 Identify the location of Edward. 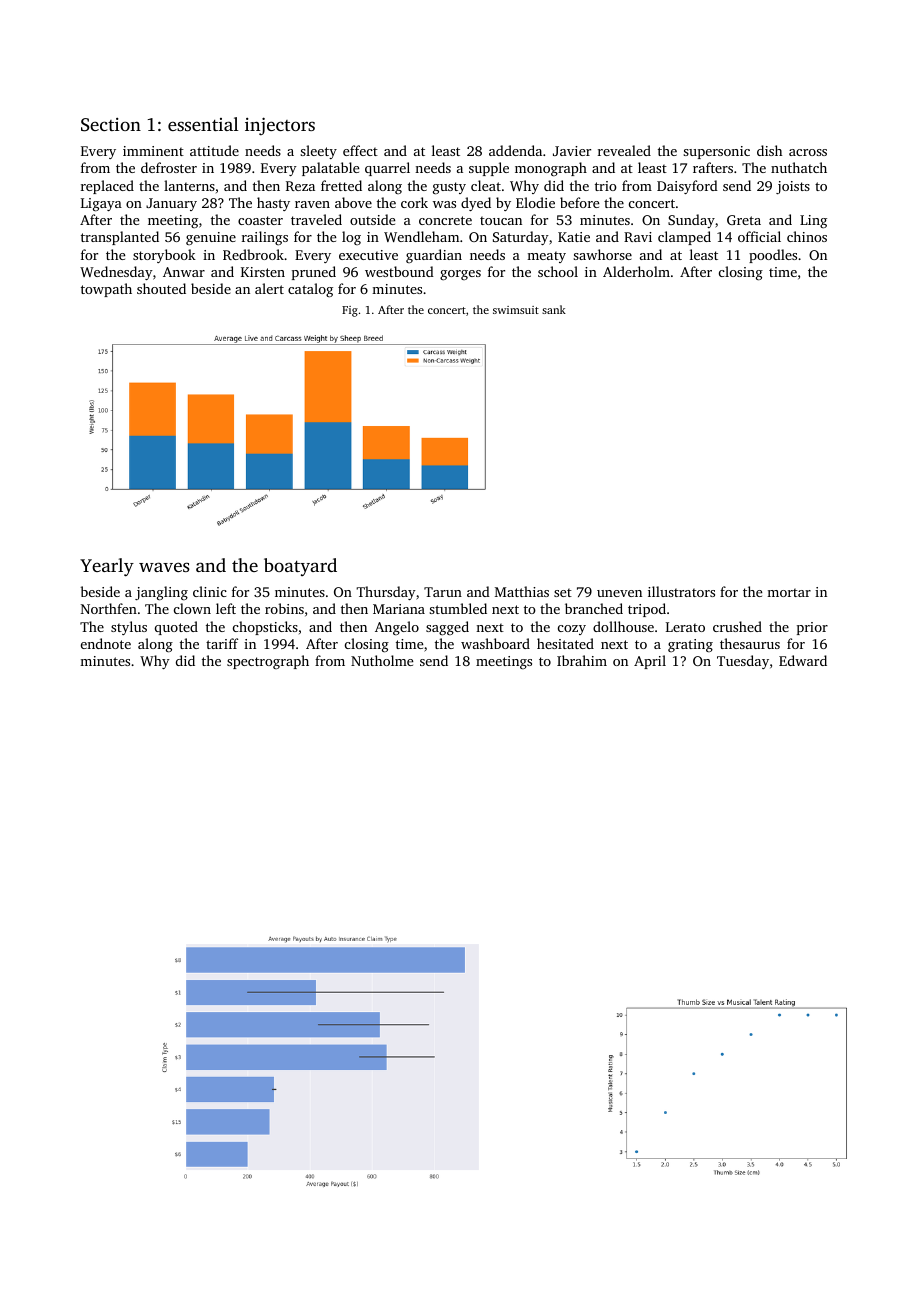
(803, 660).
